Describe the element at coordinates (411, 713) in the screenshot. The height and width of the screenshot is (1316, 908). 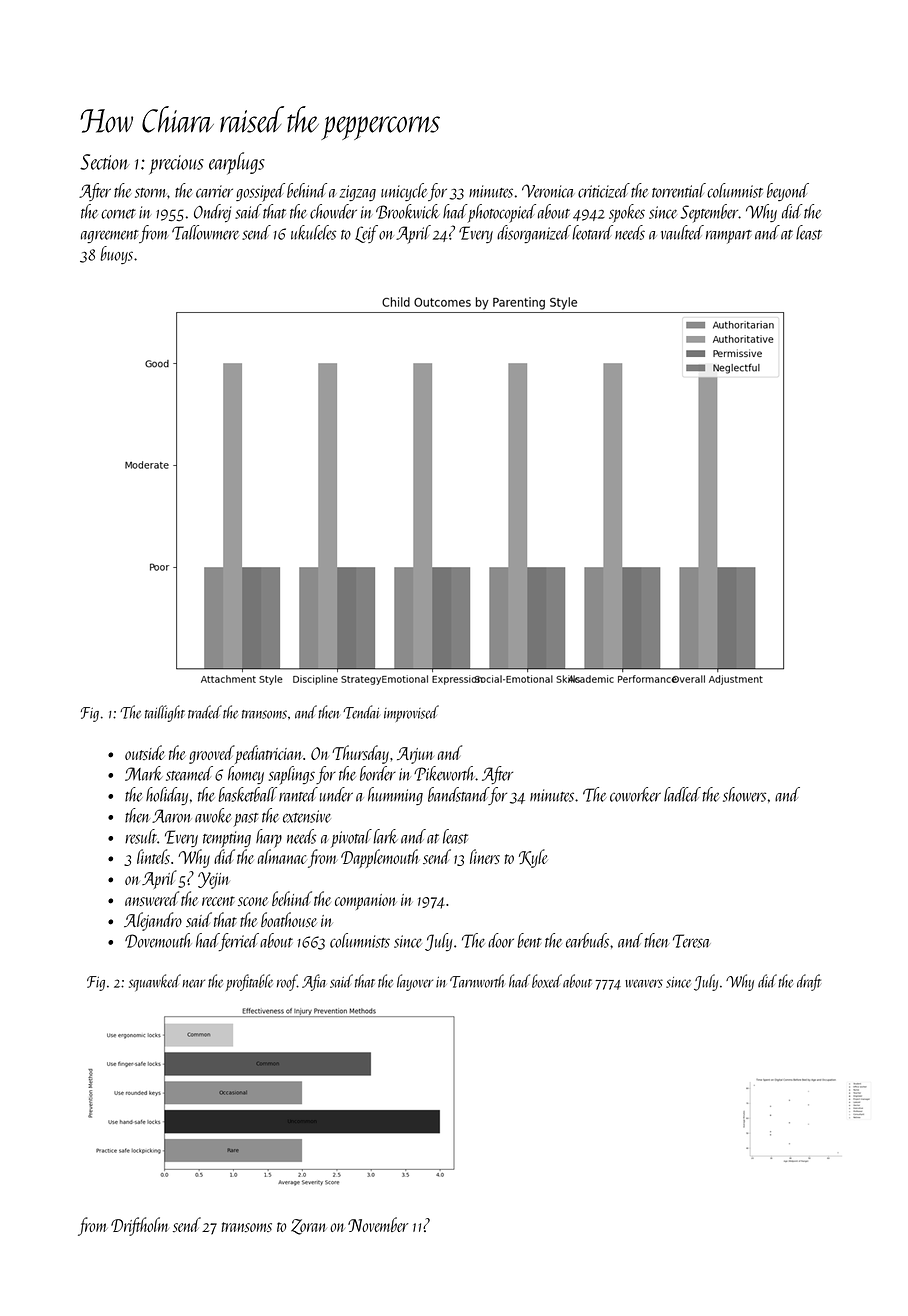
I see `improvised` at that location.
